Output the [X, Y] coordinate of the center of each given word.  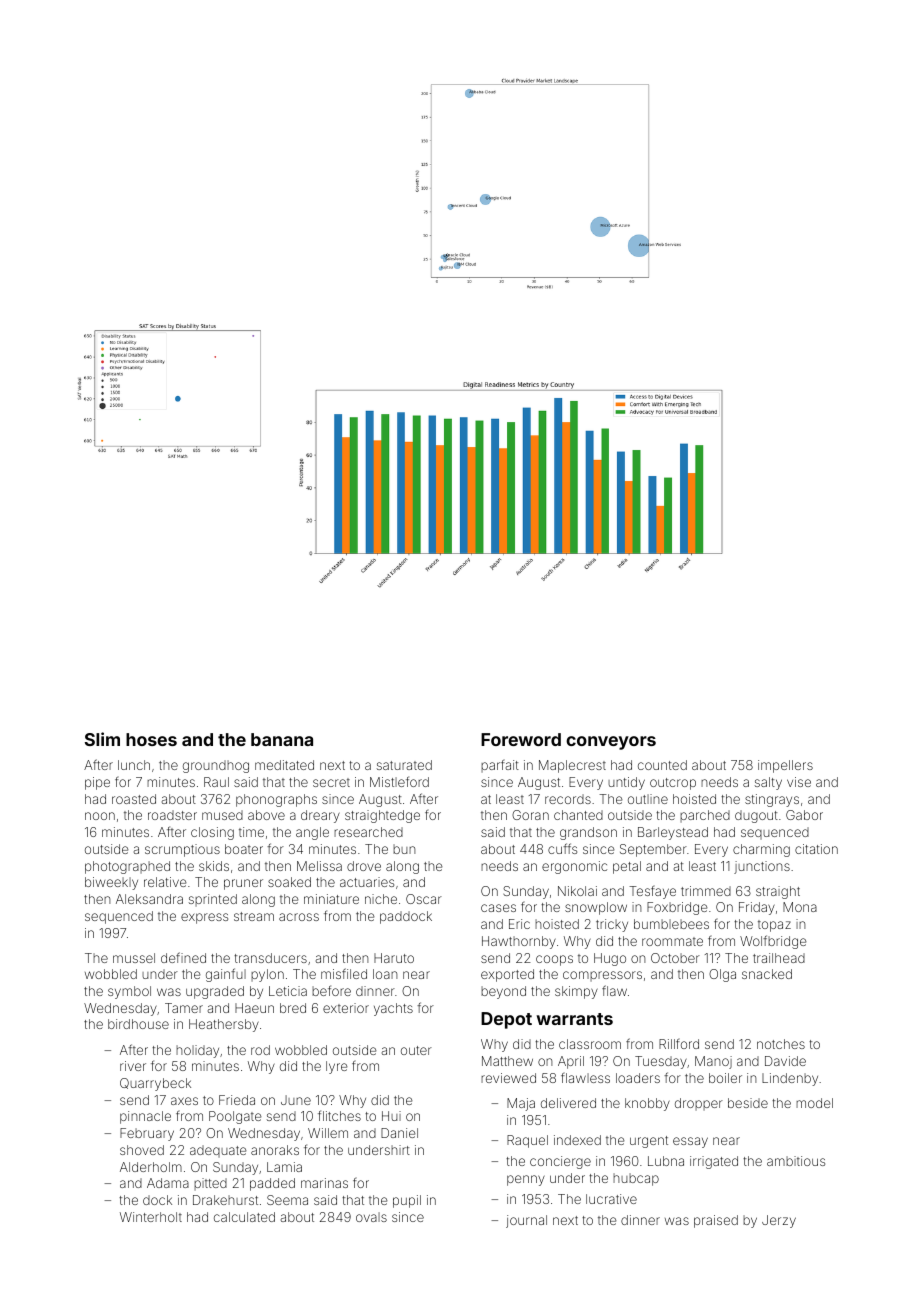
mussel [134, 958]
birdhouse [138, 1024]
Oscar [424, 899]
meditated [284, 765]
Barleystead [673, 833]
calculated [244, 1217]
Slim [102, 739]
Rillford [679, 1043]
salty [768, 783]
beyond [503, 992]
